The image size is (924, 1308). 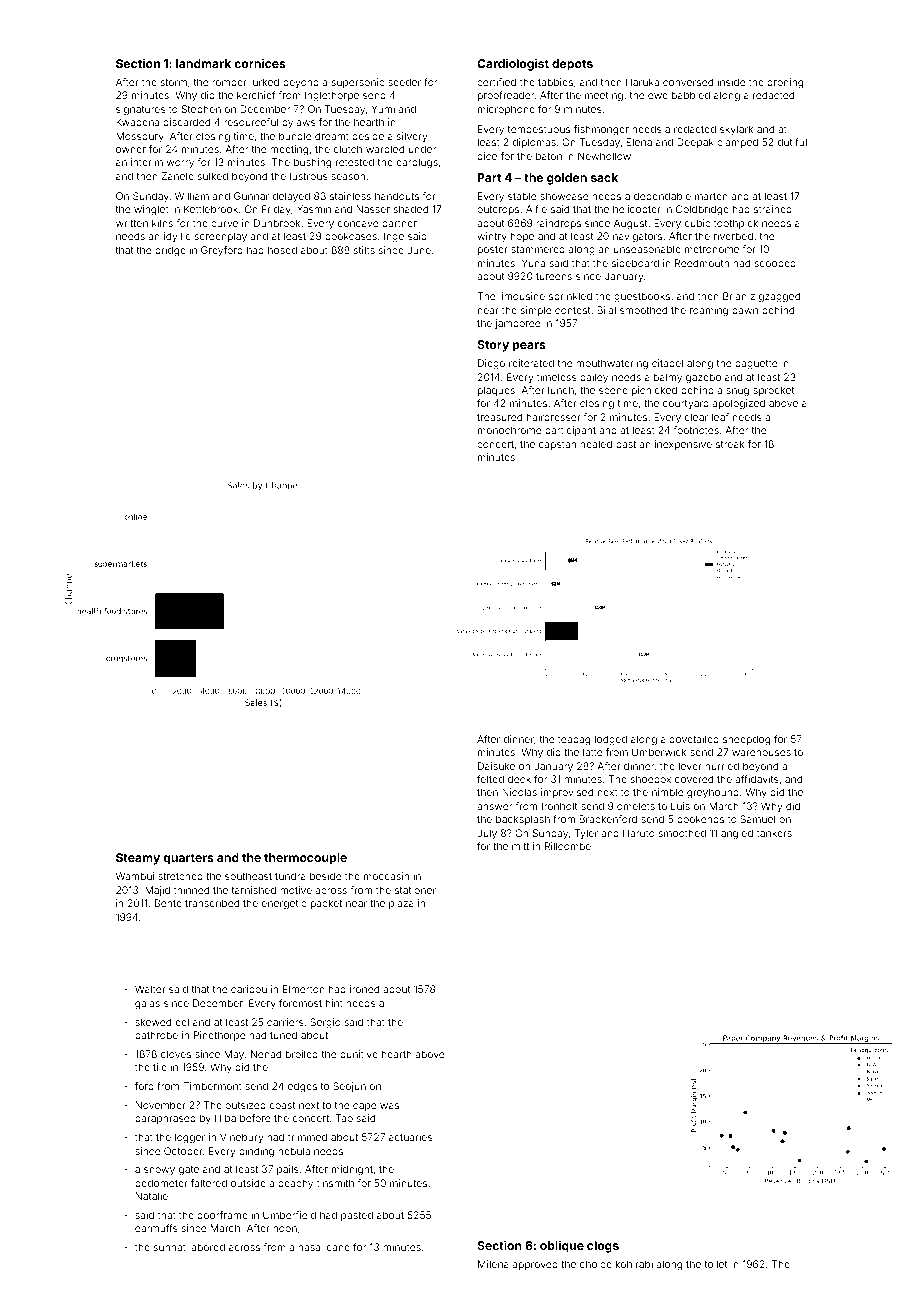 What do you see at coordinates (737, 834) in the page?
I see `angled` at bounding box center [737, 834].
